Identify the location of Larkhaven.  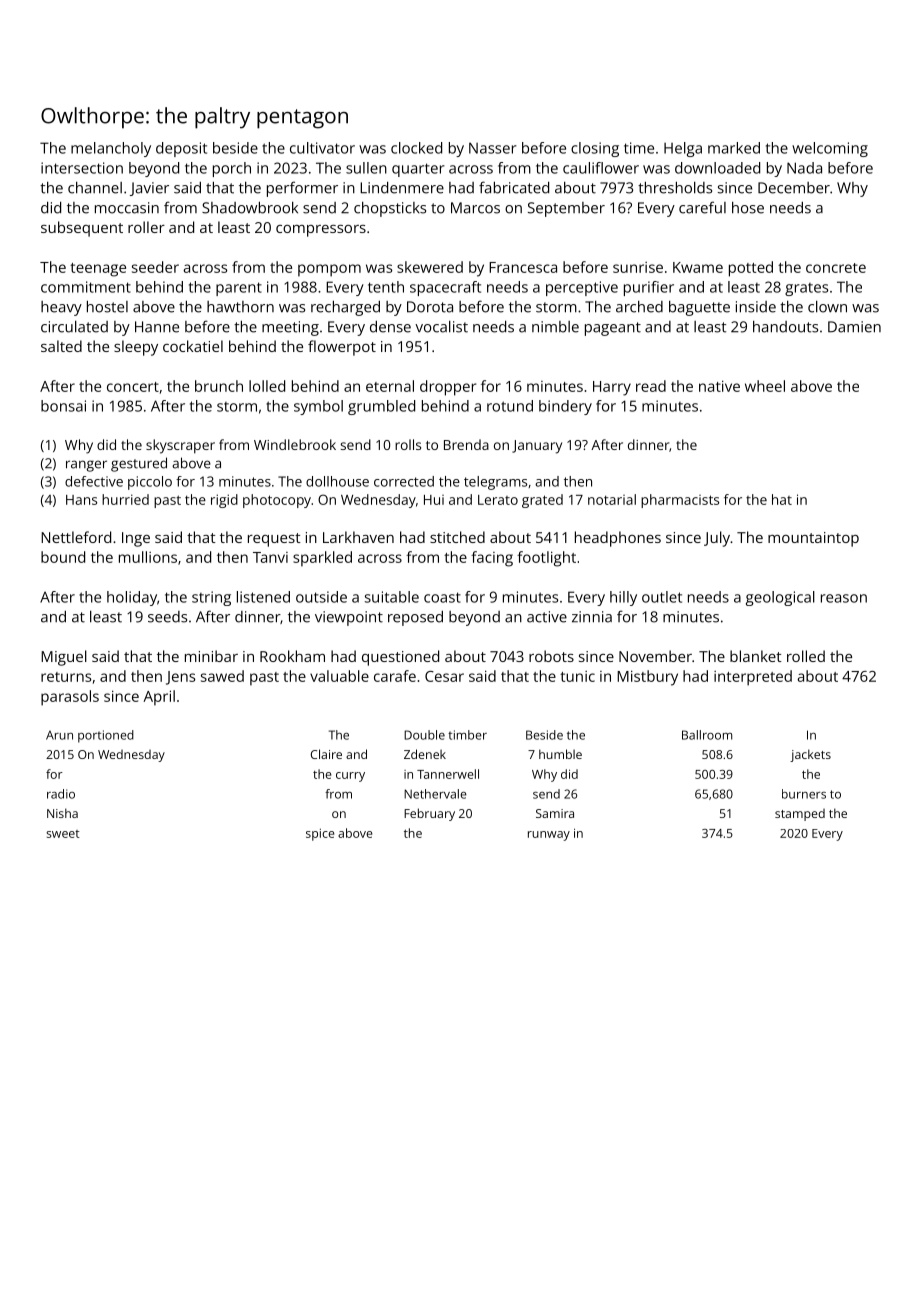
(358, 537).
